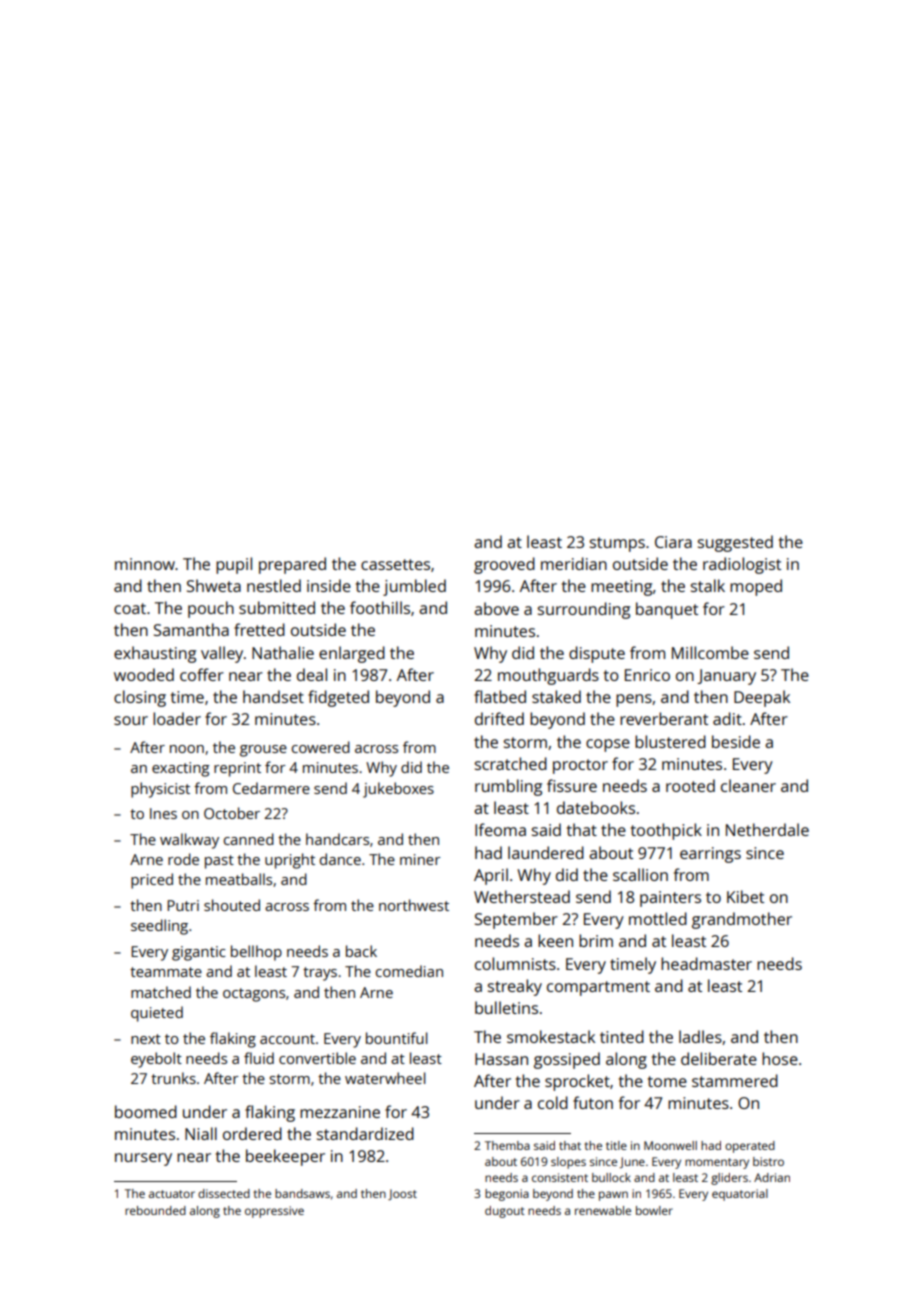 The height and width of the screenshot is (1308, 924). Describe the element at coordinates (647, 675) in the screenshot. I see `Enrico` at that location.
